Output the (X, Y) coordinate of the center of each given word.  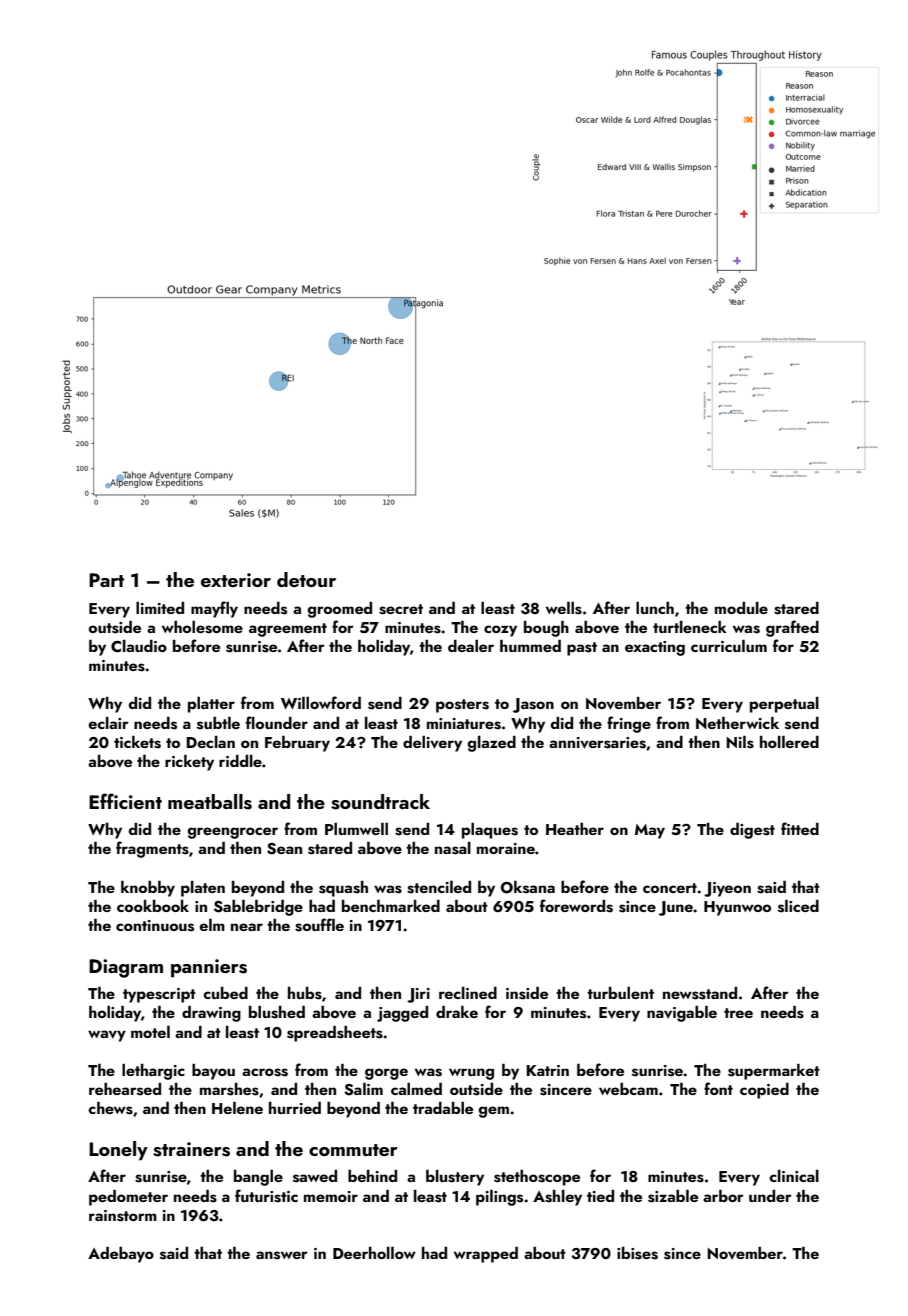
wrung (471, 1074)
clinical (794, 1176)
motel (150, 1032)
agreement (288, 630)
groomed (339, 610)
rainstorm (123, 1216)
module (741, 608)
